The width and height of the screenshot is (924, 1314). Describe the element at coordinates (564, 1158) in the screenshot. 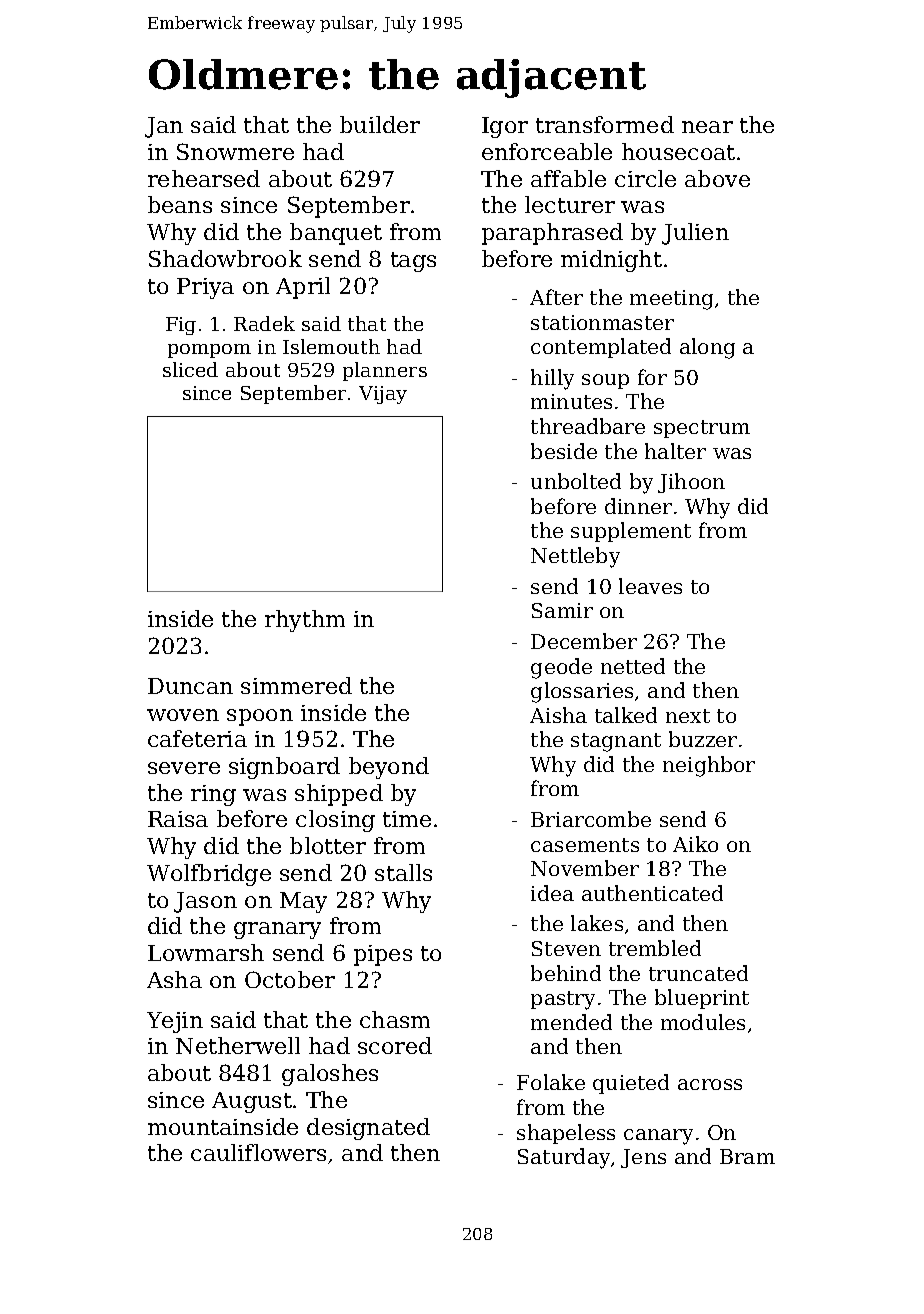

I see `Saturday` at that location.
